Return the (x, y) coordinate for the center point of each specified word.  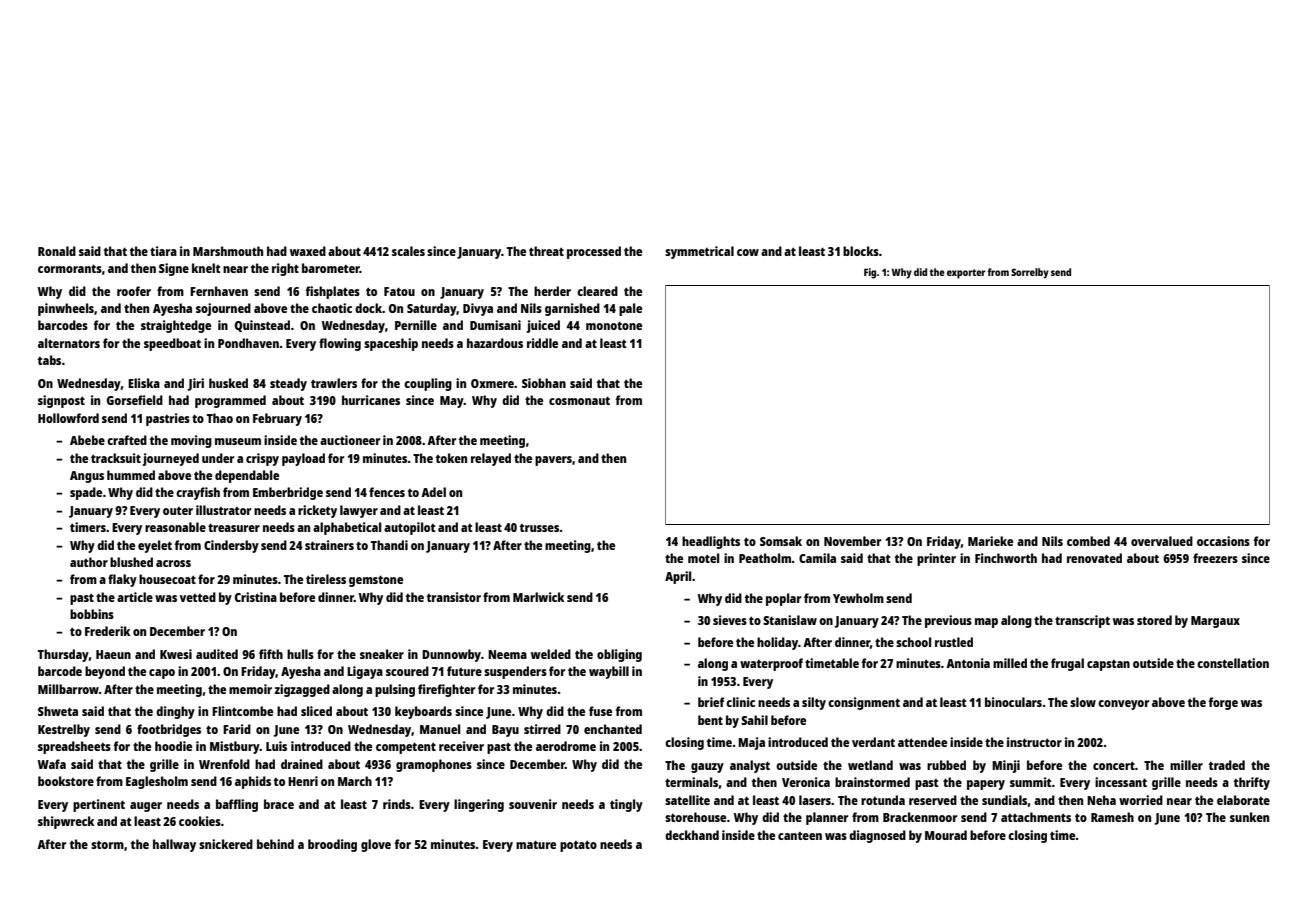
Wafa (52, 764)
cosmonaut (579, 400)
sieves (730, 620)
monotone (614, 325)
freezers (1215, 558)
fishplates (333, 292)
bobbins (92, 614)
